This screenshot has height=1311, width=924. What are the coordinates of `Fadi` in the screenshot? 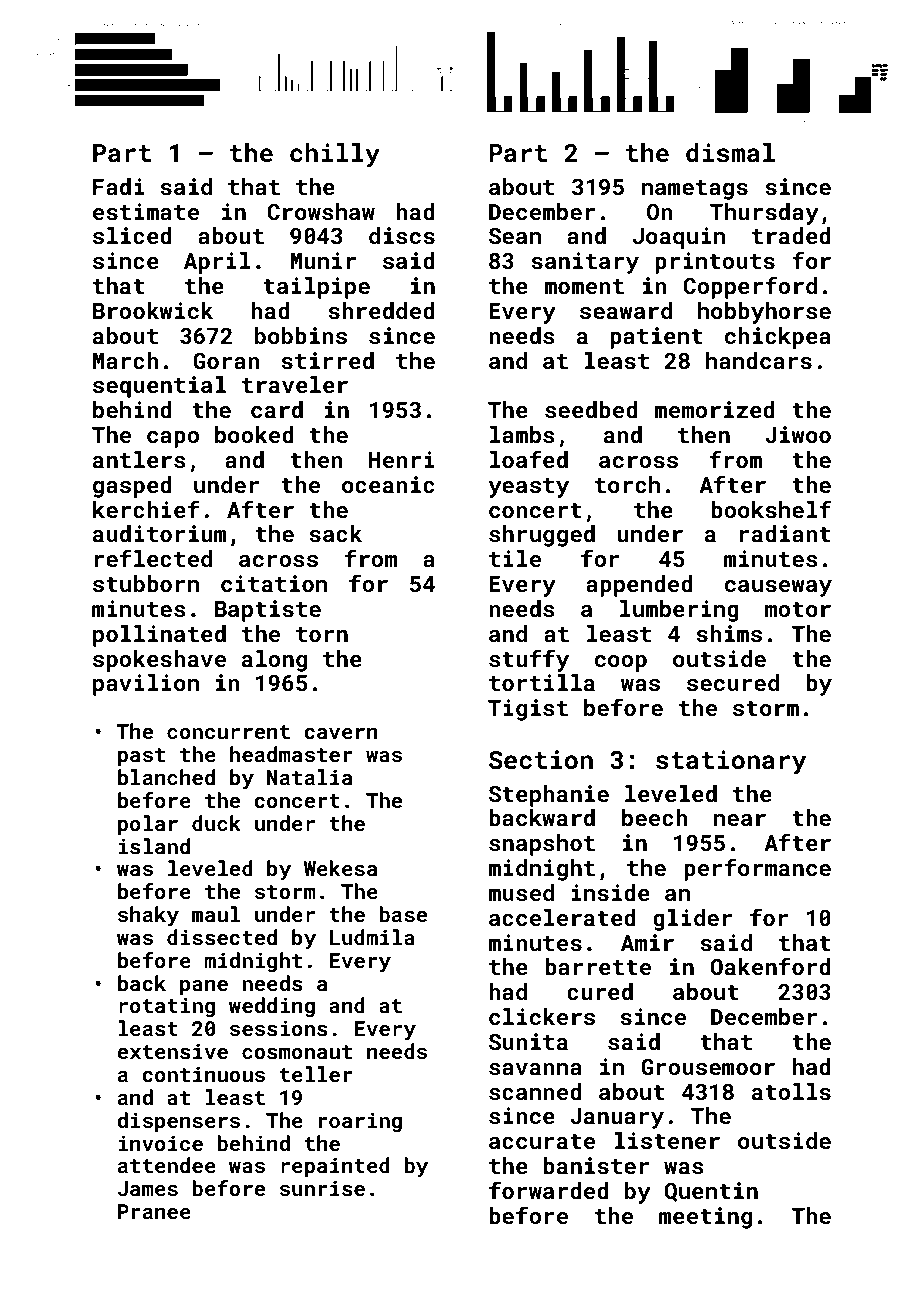 It's located at (119, 186).
